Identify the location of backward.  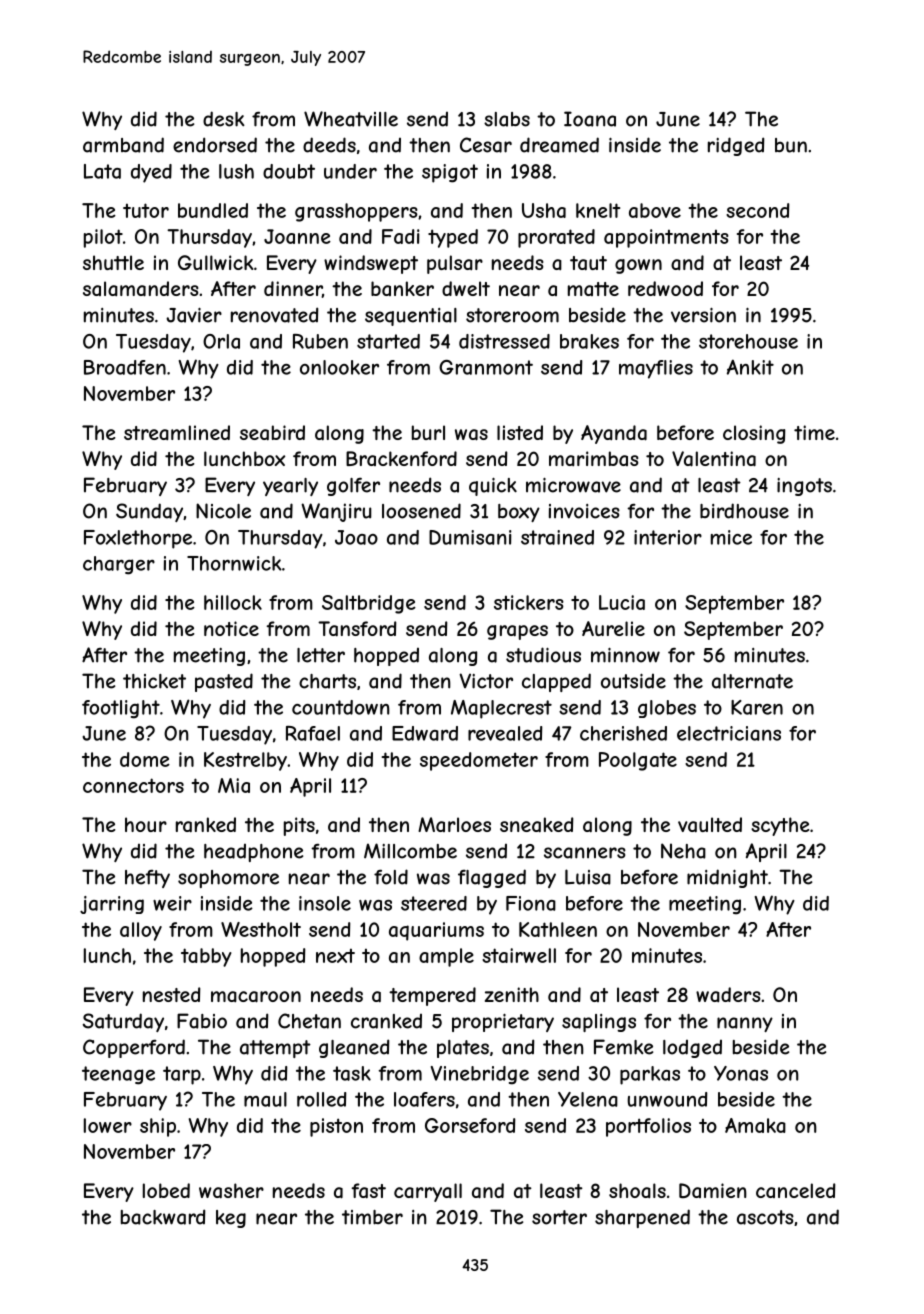
(163, 1217).
